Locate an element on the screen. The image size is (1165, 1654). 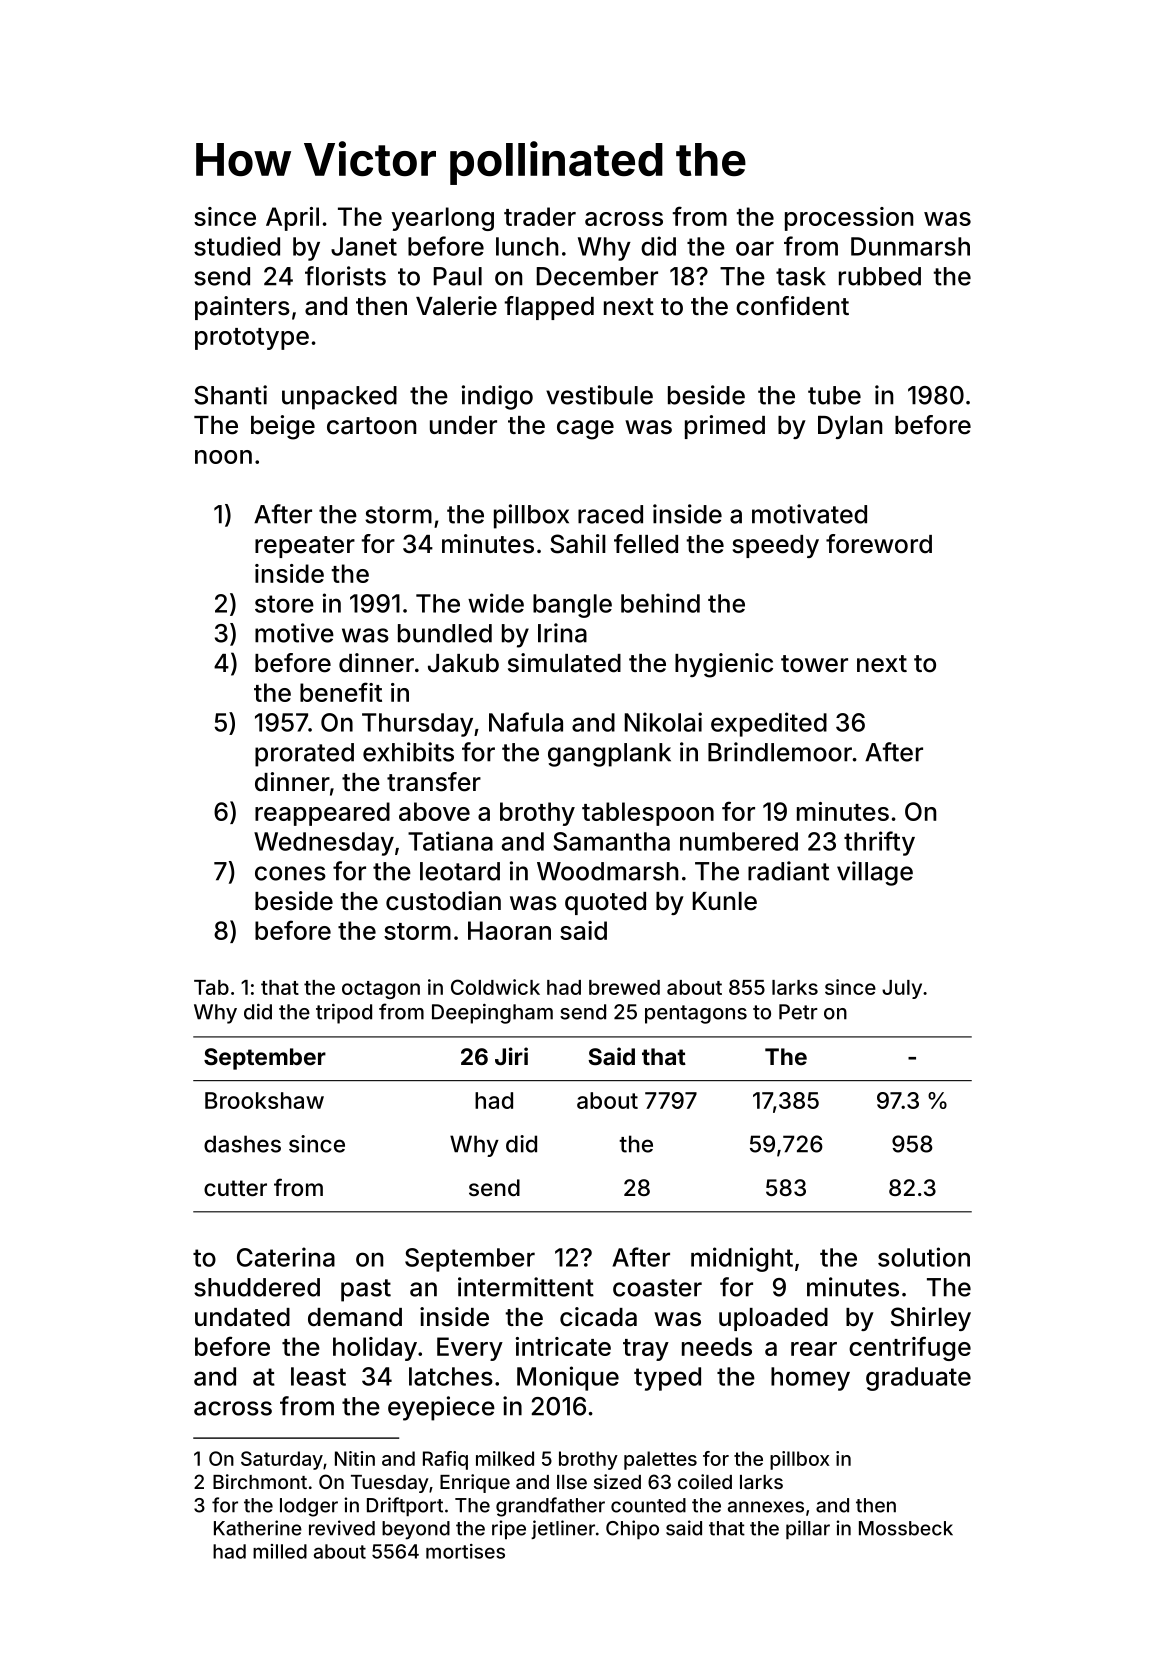
December is located at coordinates (597, 276).
